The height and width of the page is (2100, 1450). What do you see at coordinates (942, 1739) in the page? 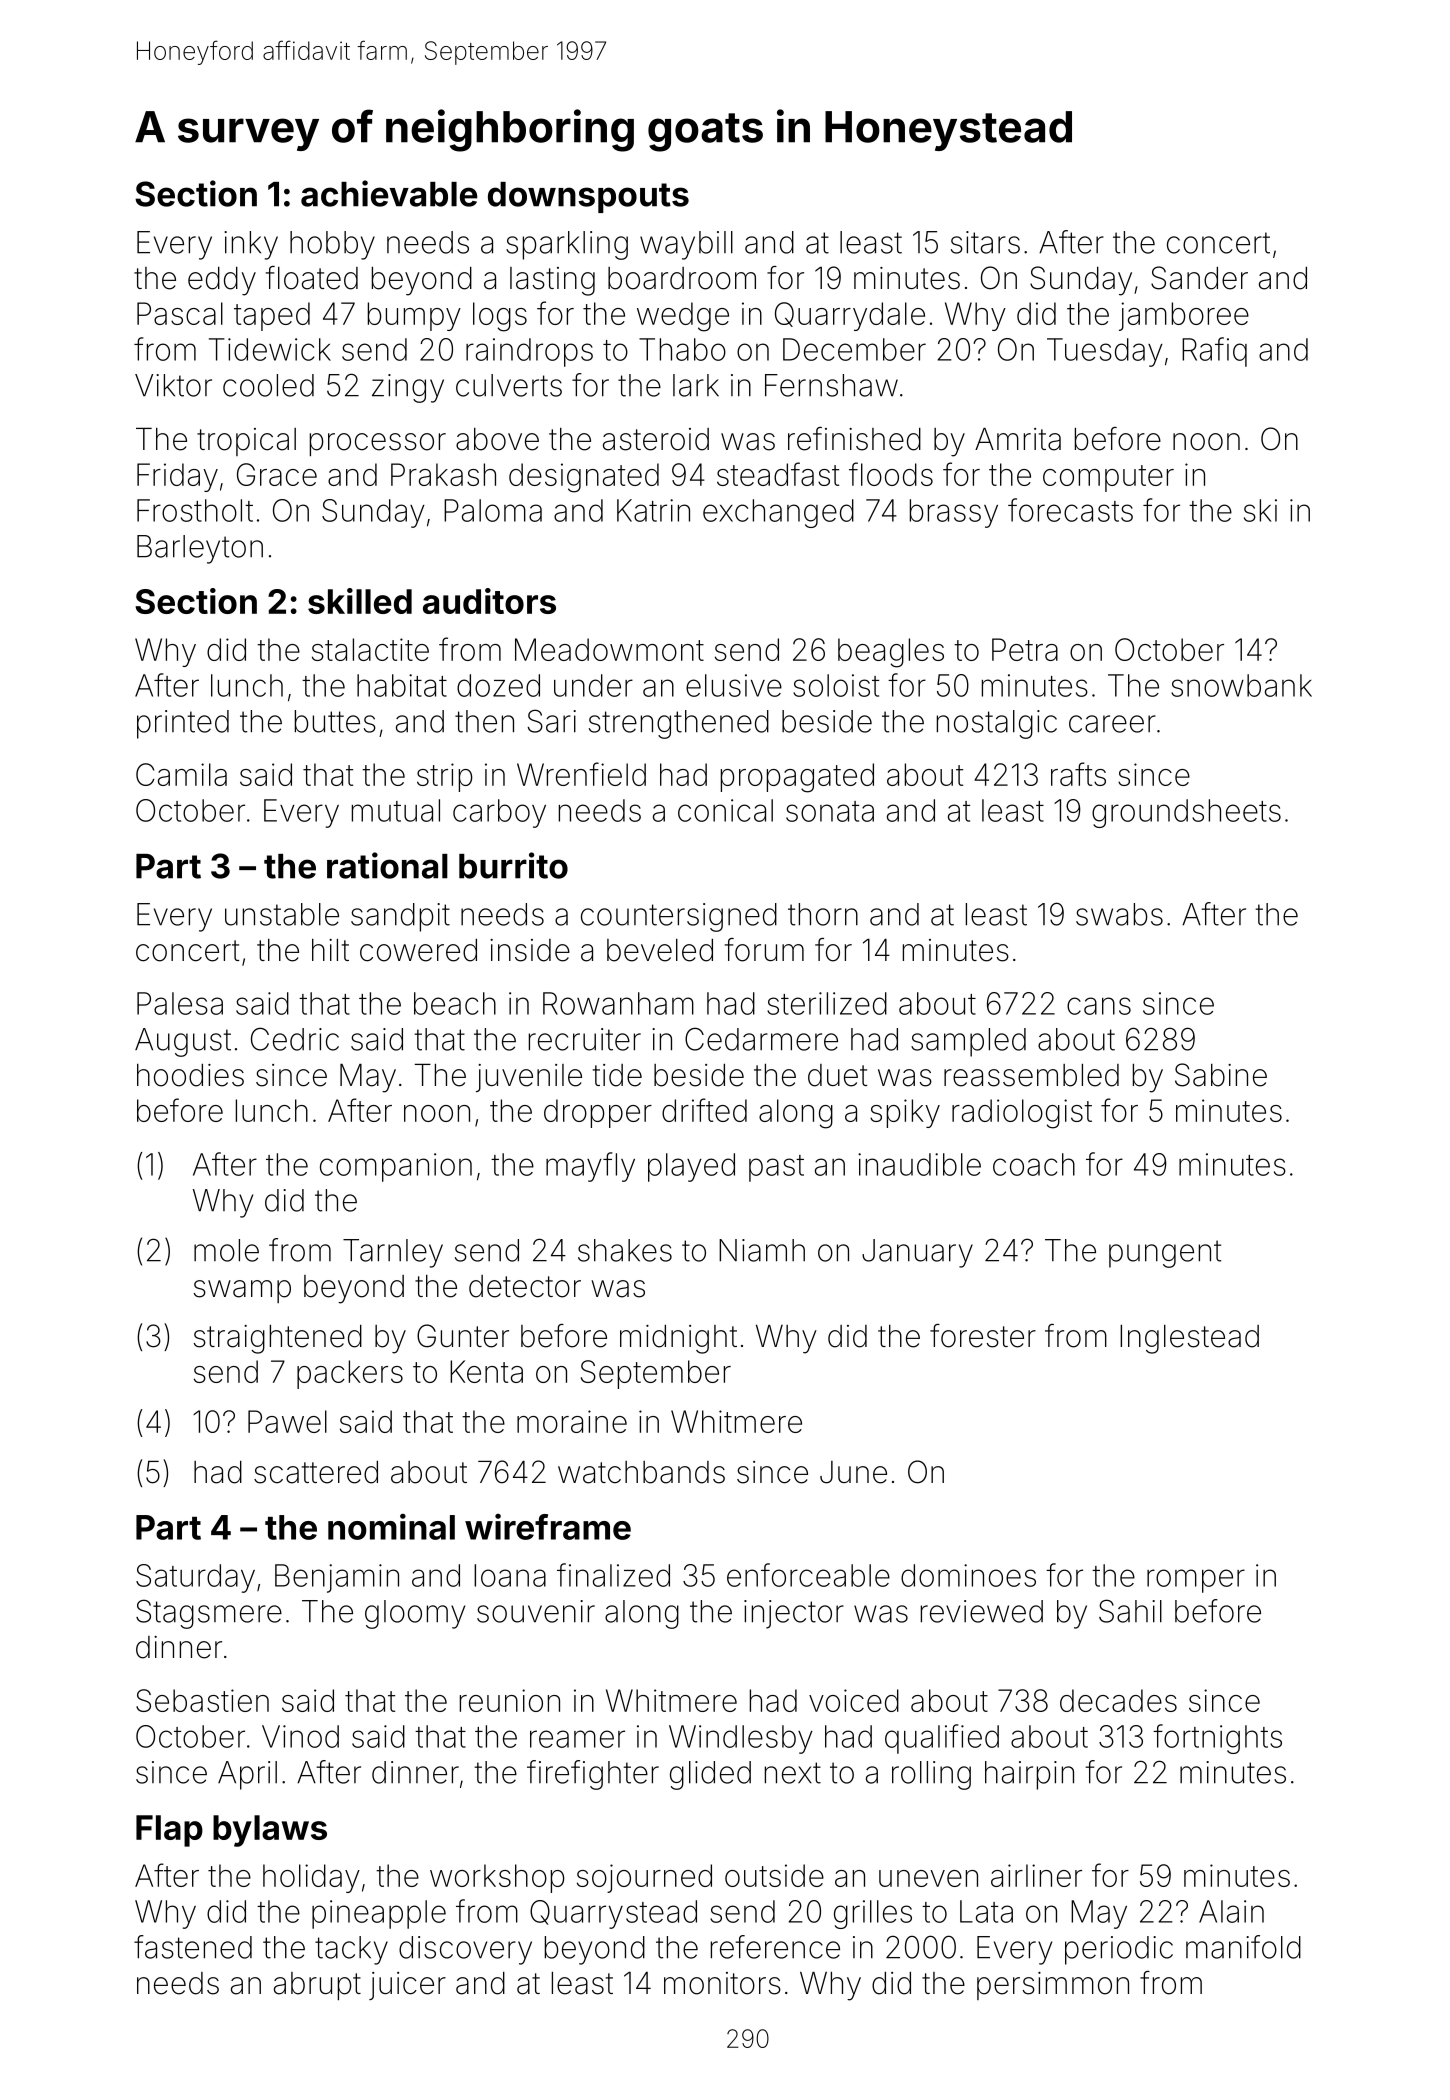
I see `qualified` at bounding box center [942, 1739].
